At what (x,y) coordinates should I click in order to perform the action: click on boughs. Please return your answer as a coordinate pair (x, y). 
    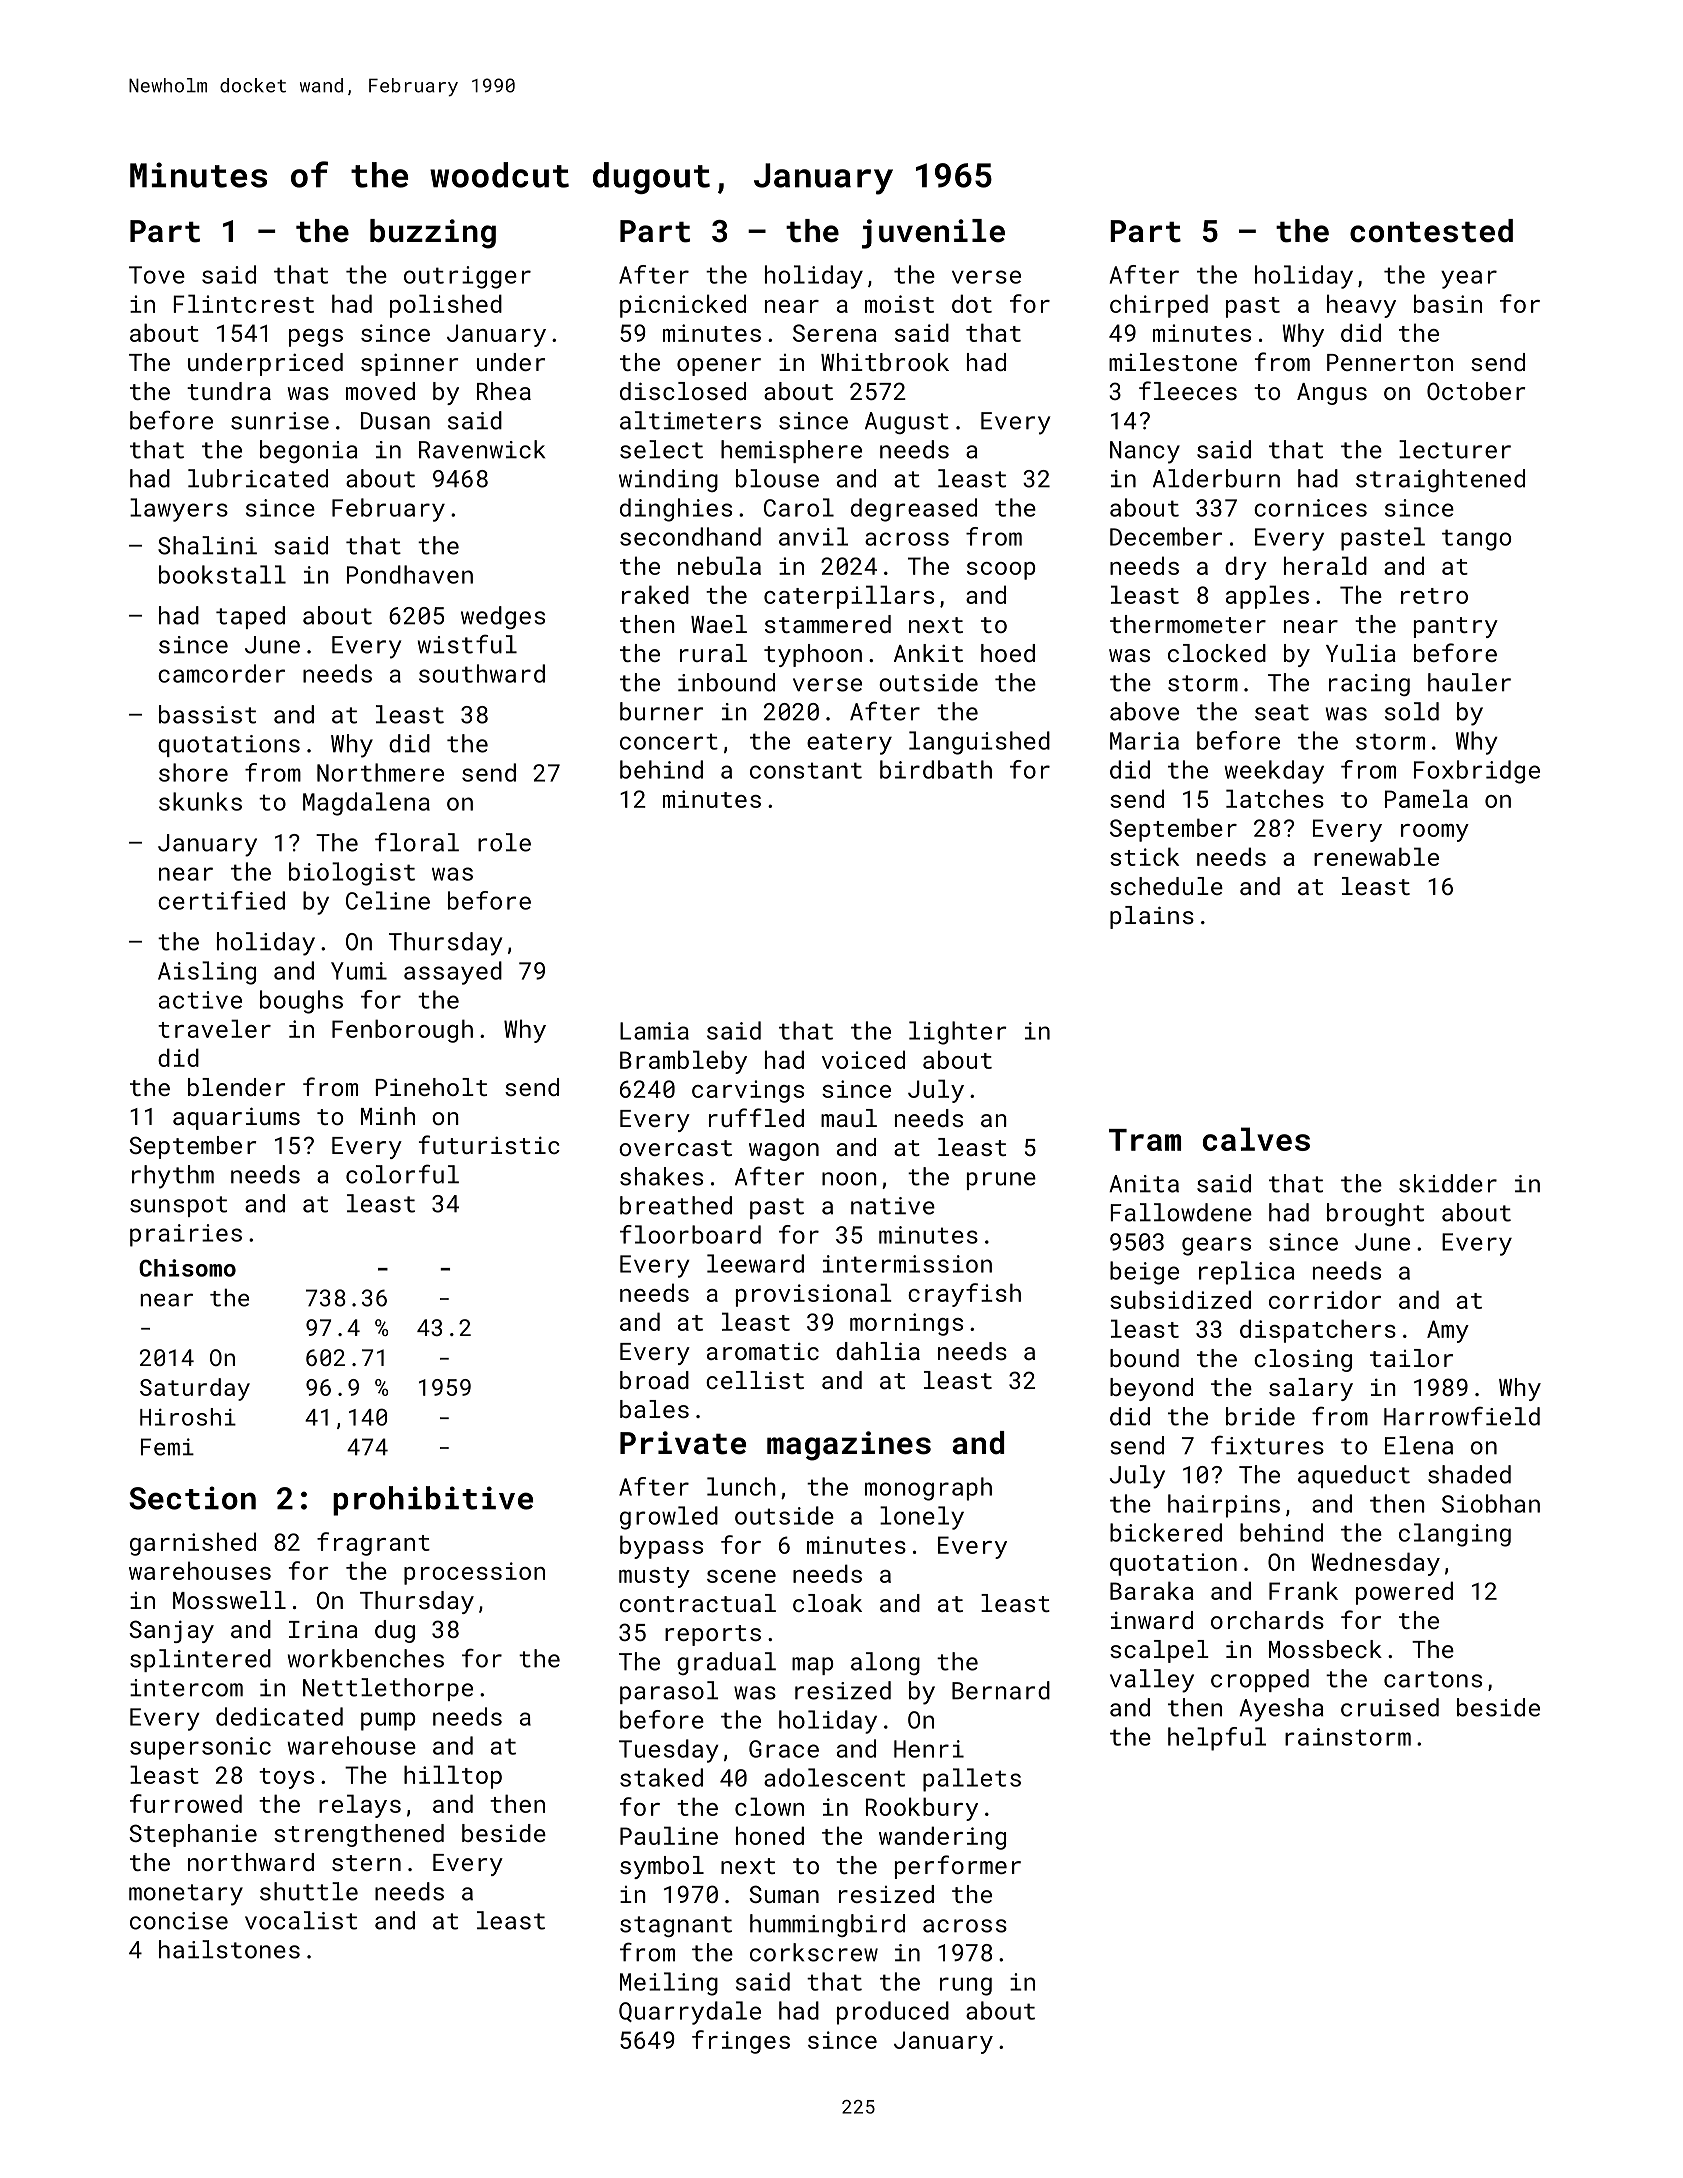
    Looking at the image, I should click on (301, 1002).
